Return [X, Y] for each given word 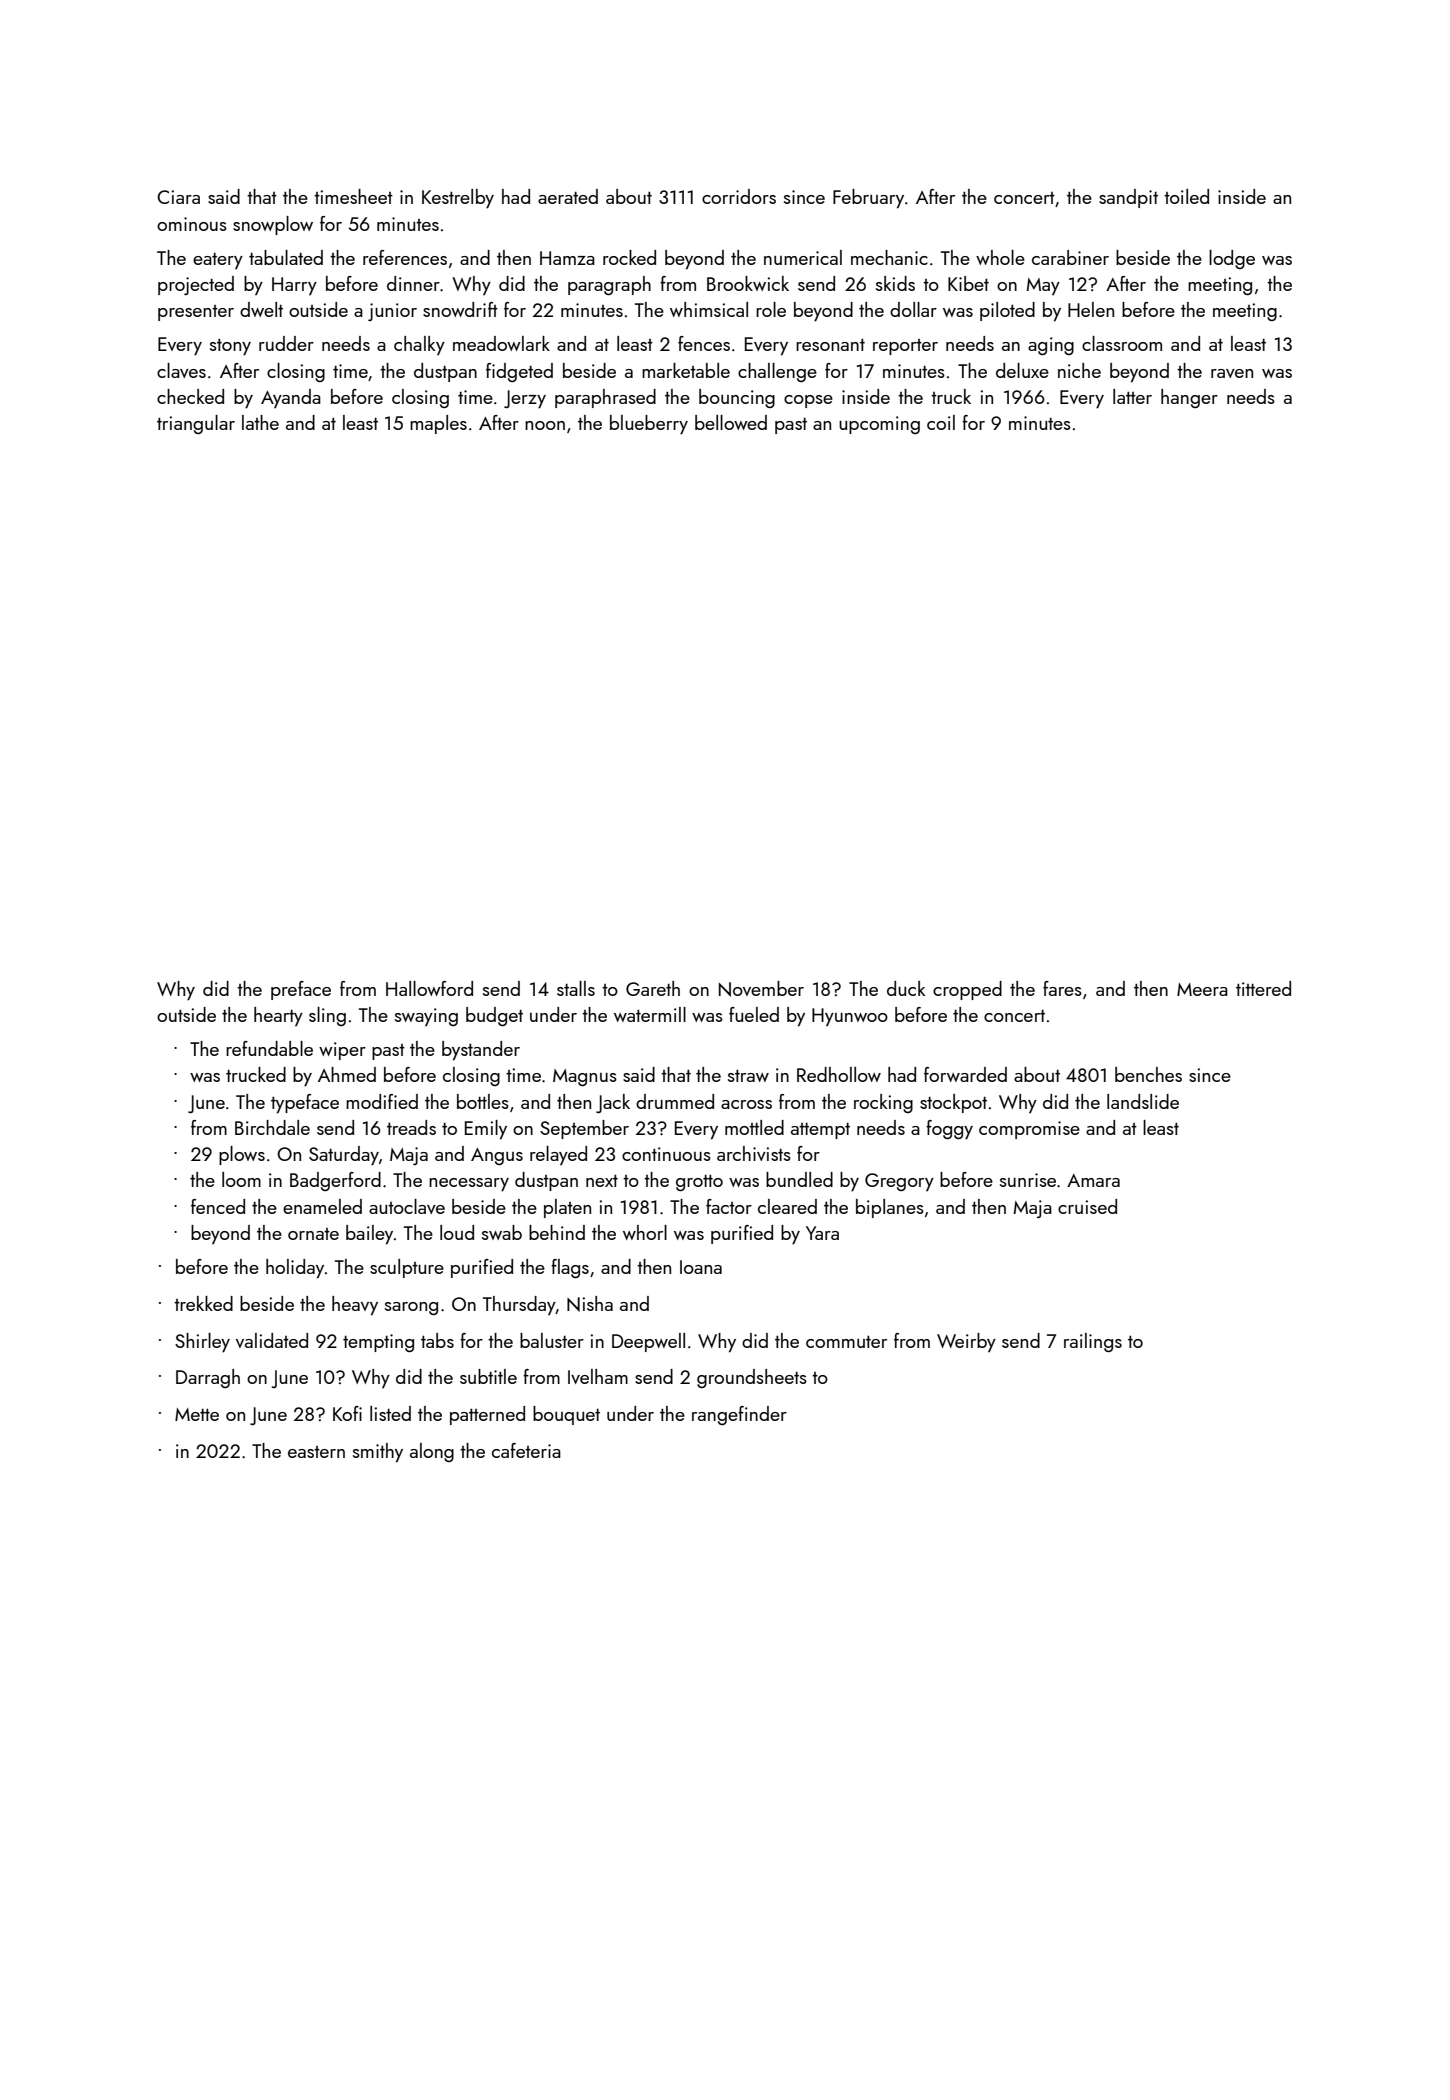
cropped [967, 990]
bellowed [731, 422]
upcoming [879, 425]
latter [1132, 396]
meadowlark [501, 343]
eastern [316, 1452]
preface [301, 990]
